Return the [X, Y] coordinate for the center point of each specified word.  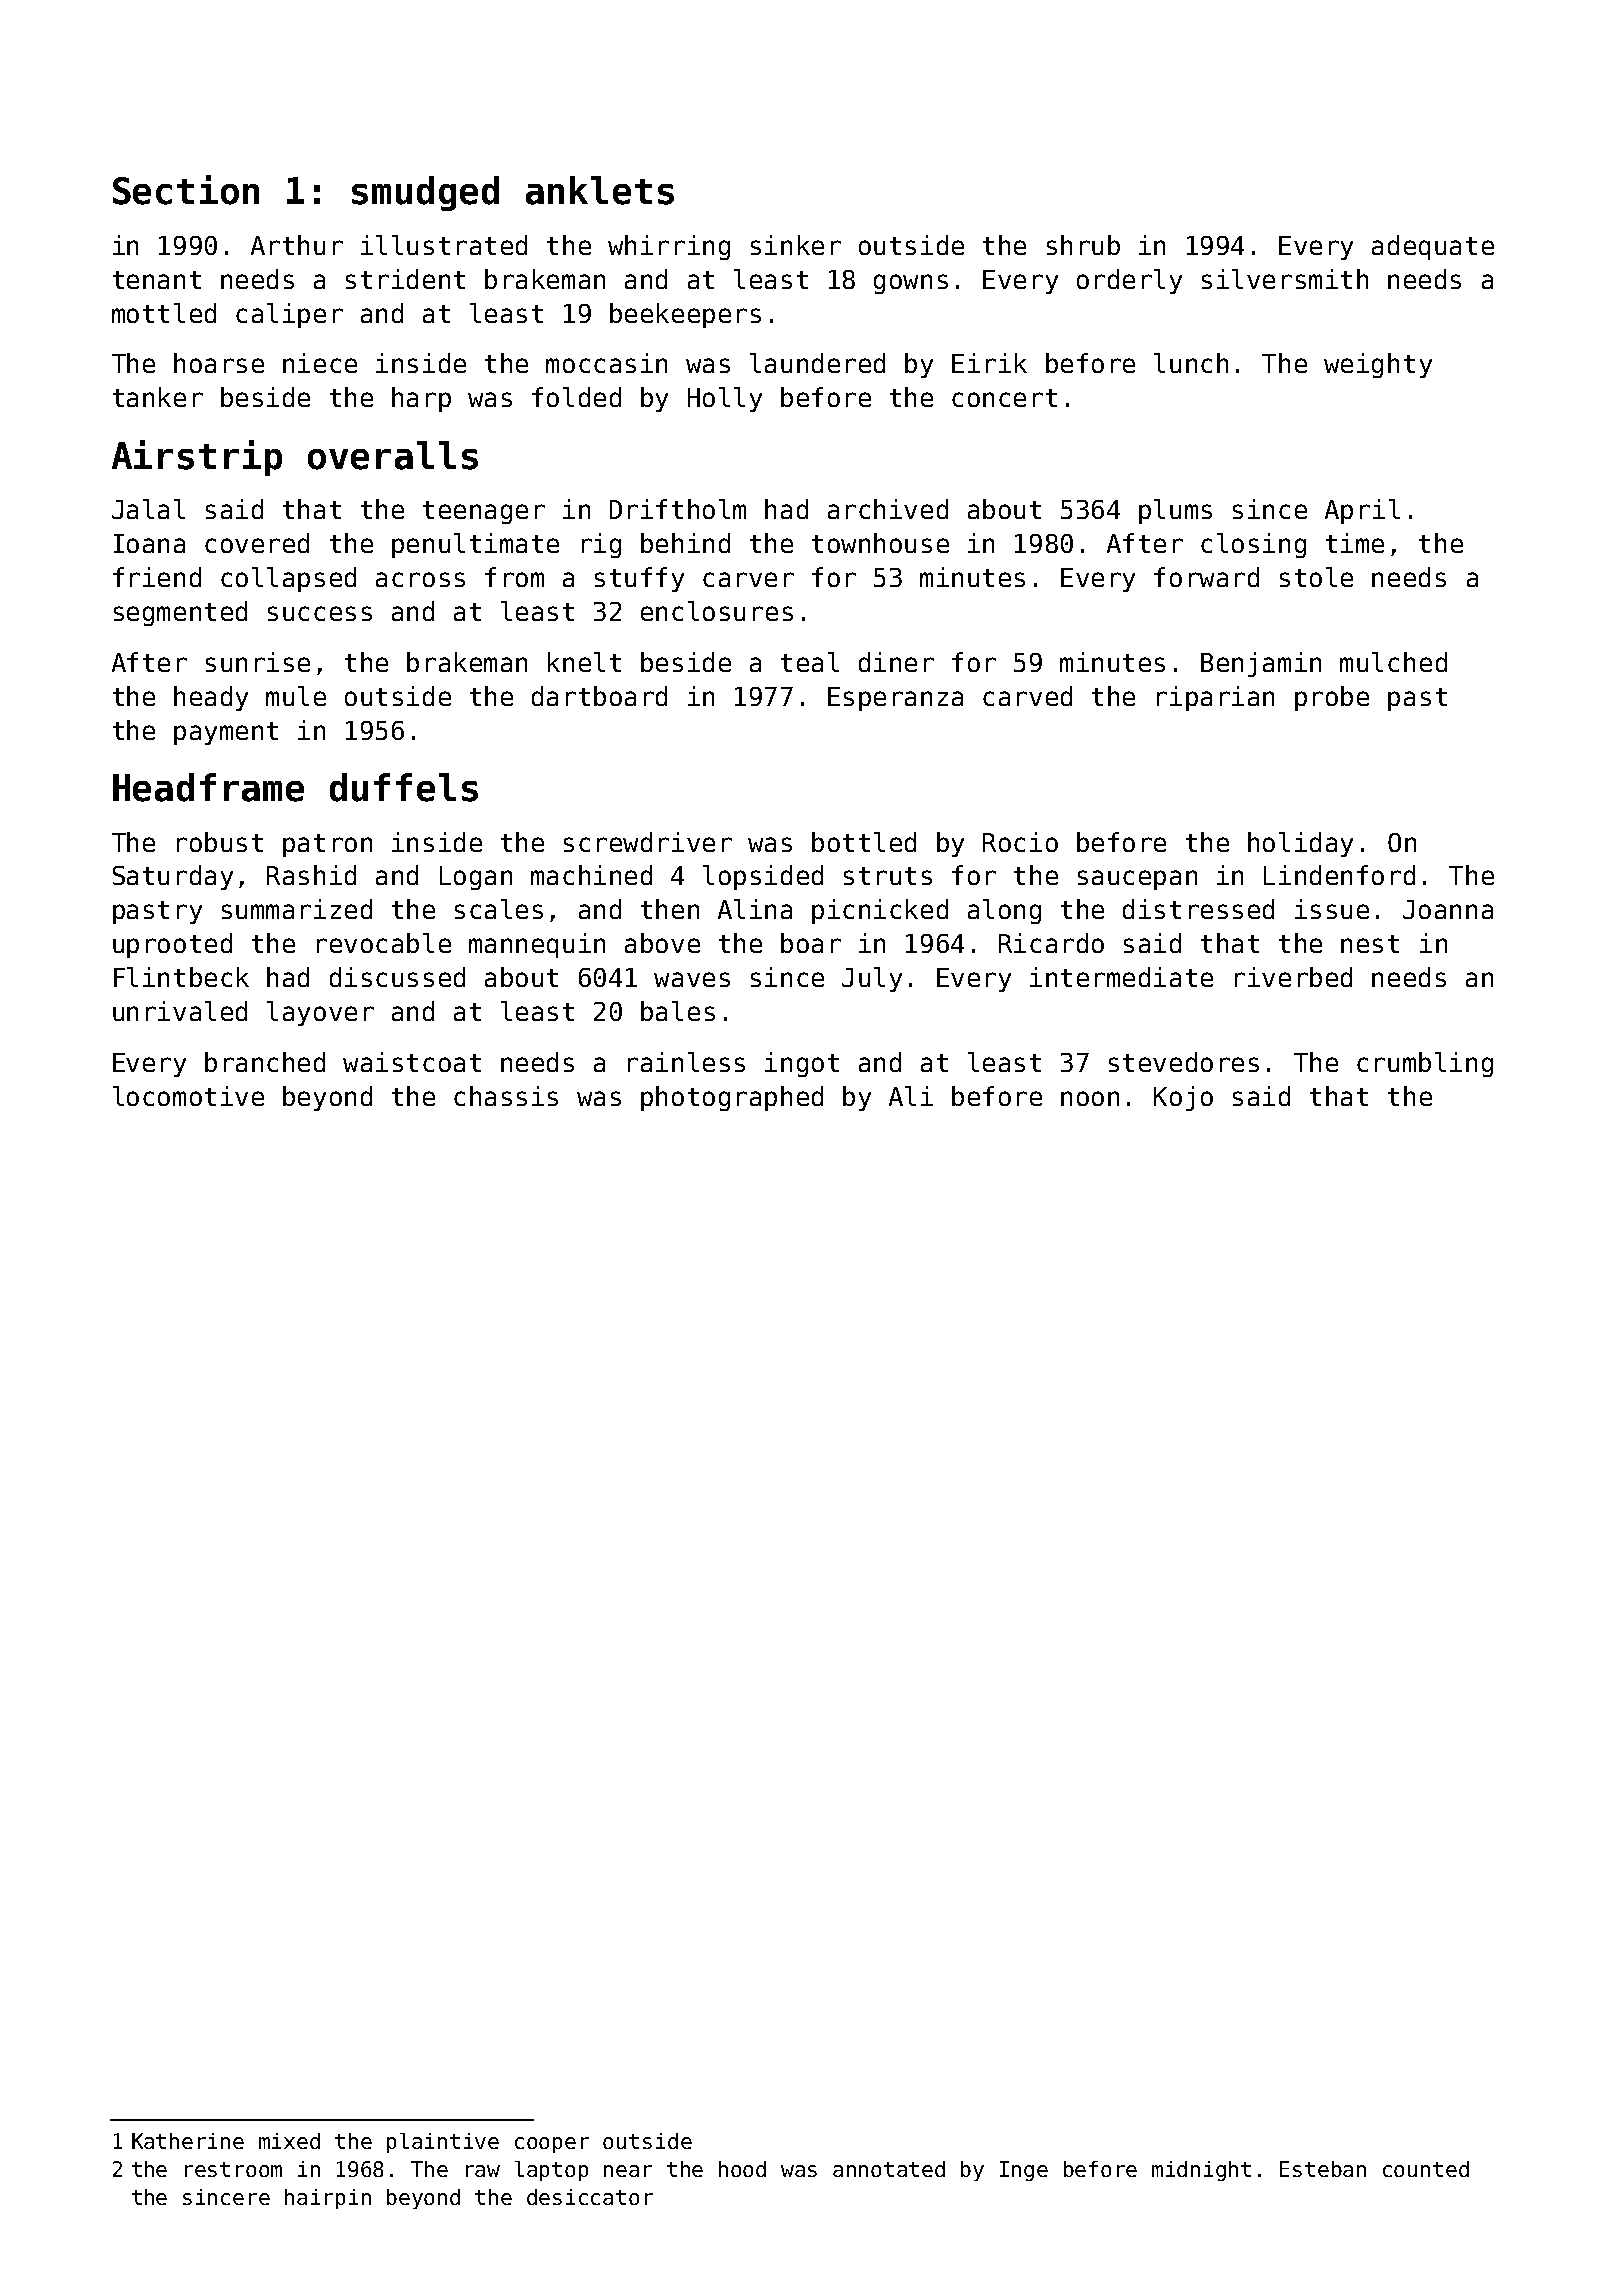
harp [421, 399]
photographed [732, 1098]
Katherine [188, 2141]
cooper [552, 2145]
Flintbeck [181, 977]
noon [1090, 1098]
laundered [817, 363]
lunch [1191, 363]
